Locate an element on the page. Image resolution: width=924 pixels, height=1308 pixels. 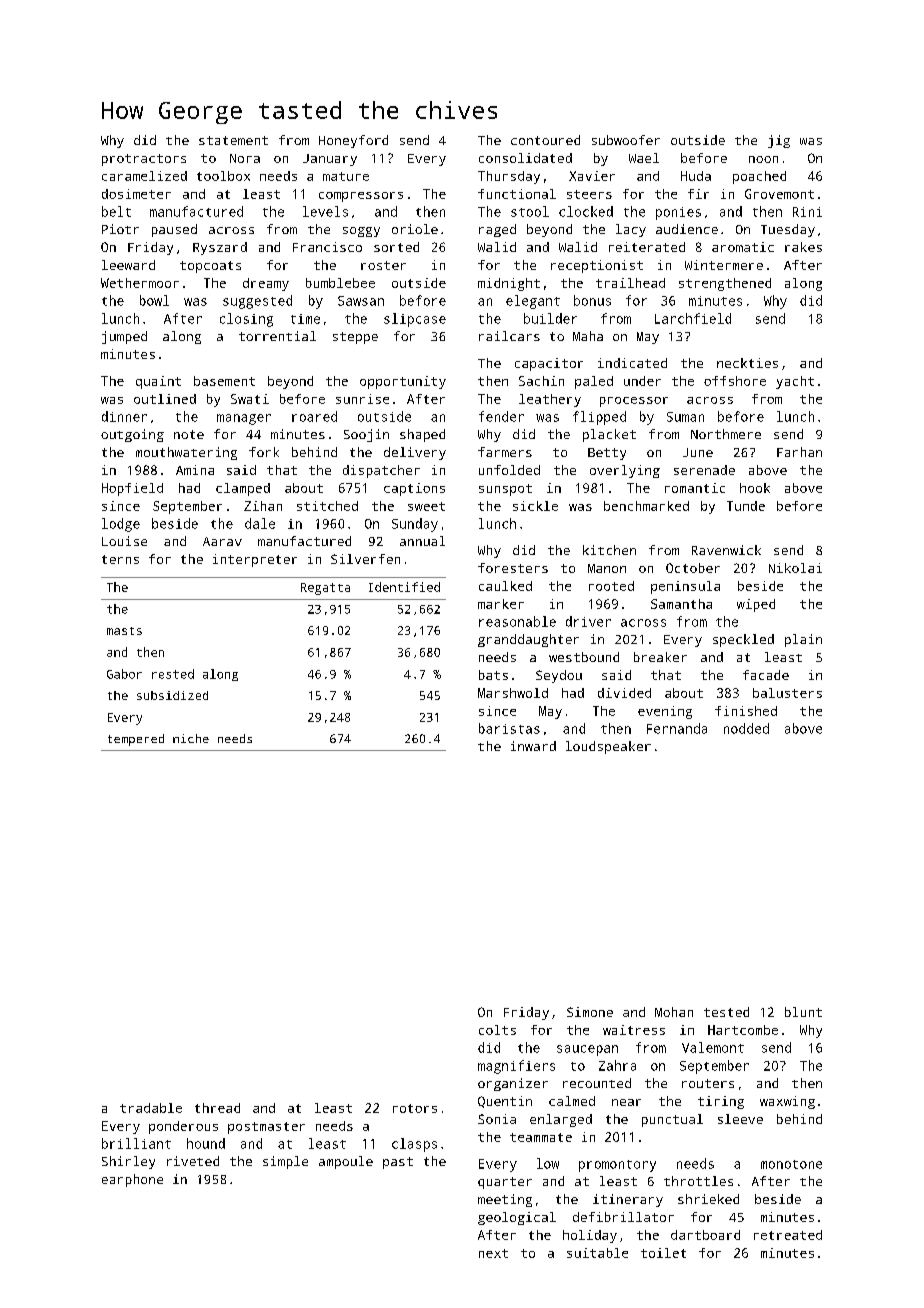
inward is located at coordinates (533, 746).
